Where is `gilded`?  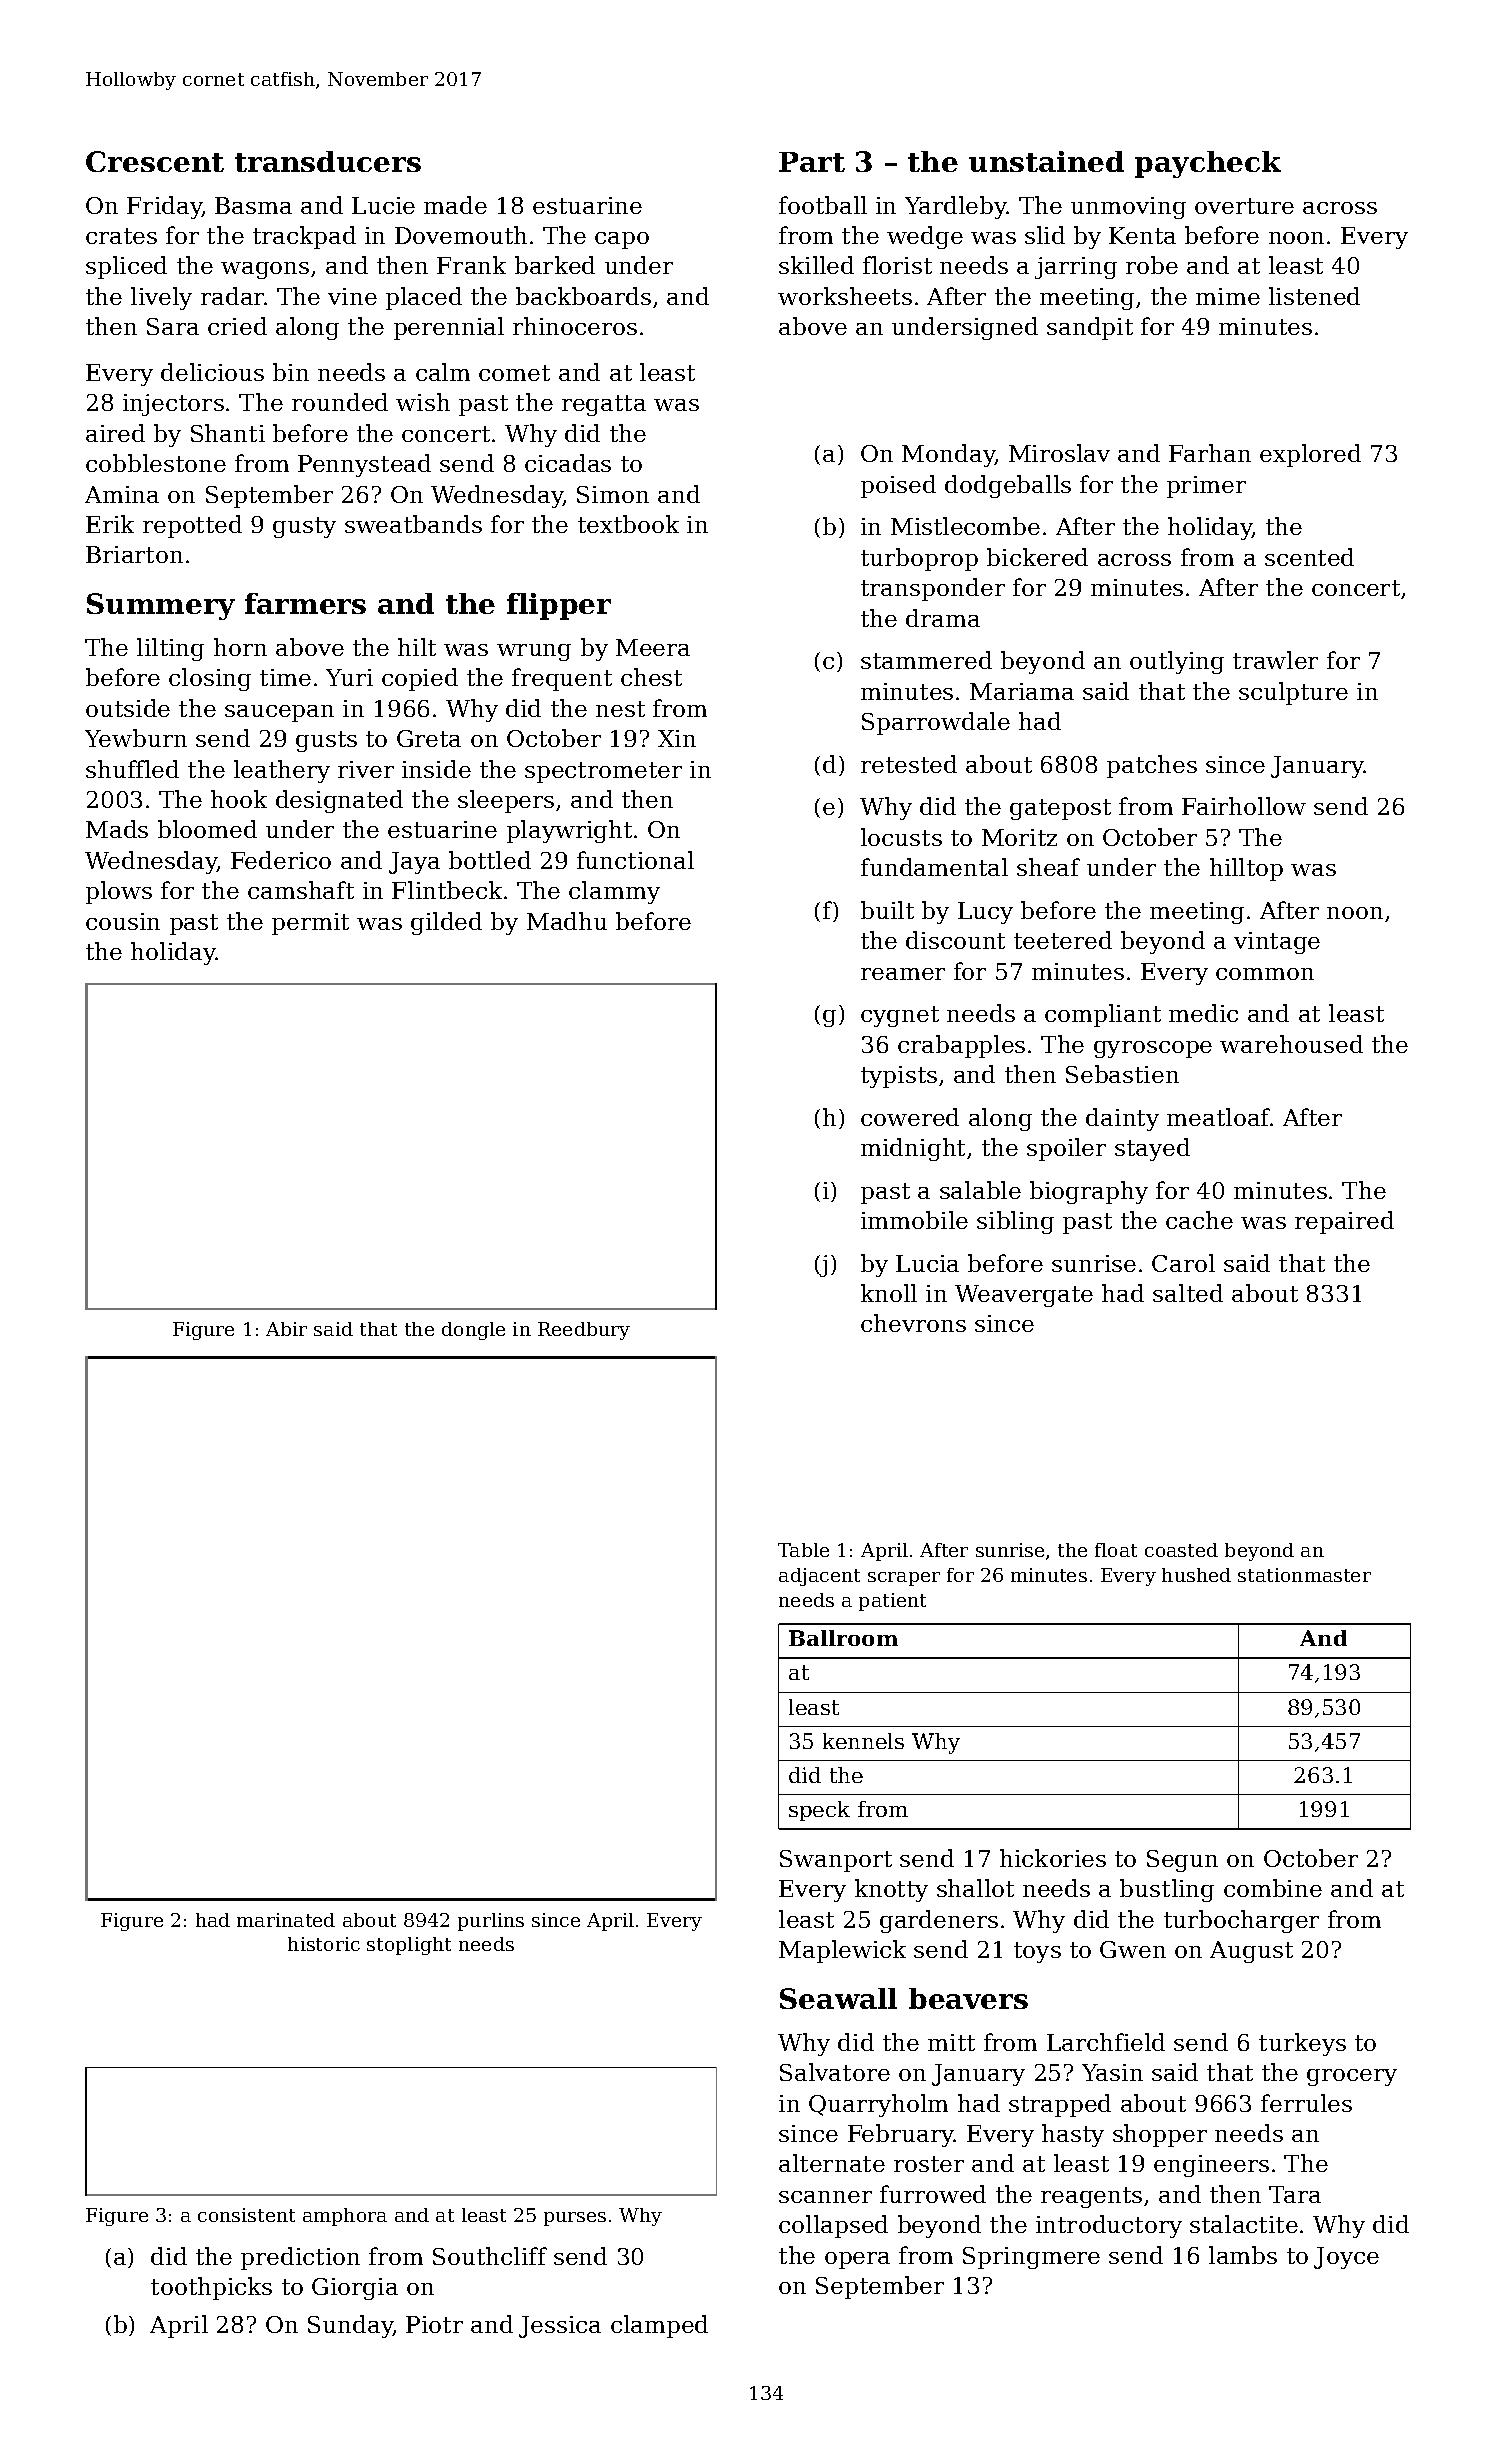
gilded is located at coordinates (446, 923).
